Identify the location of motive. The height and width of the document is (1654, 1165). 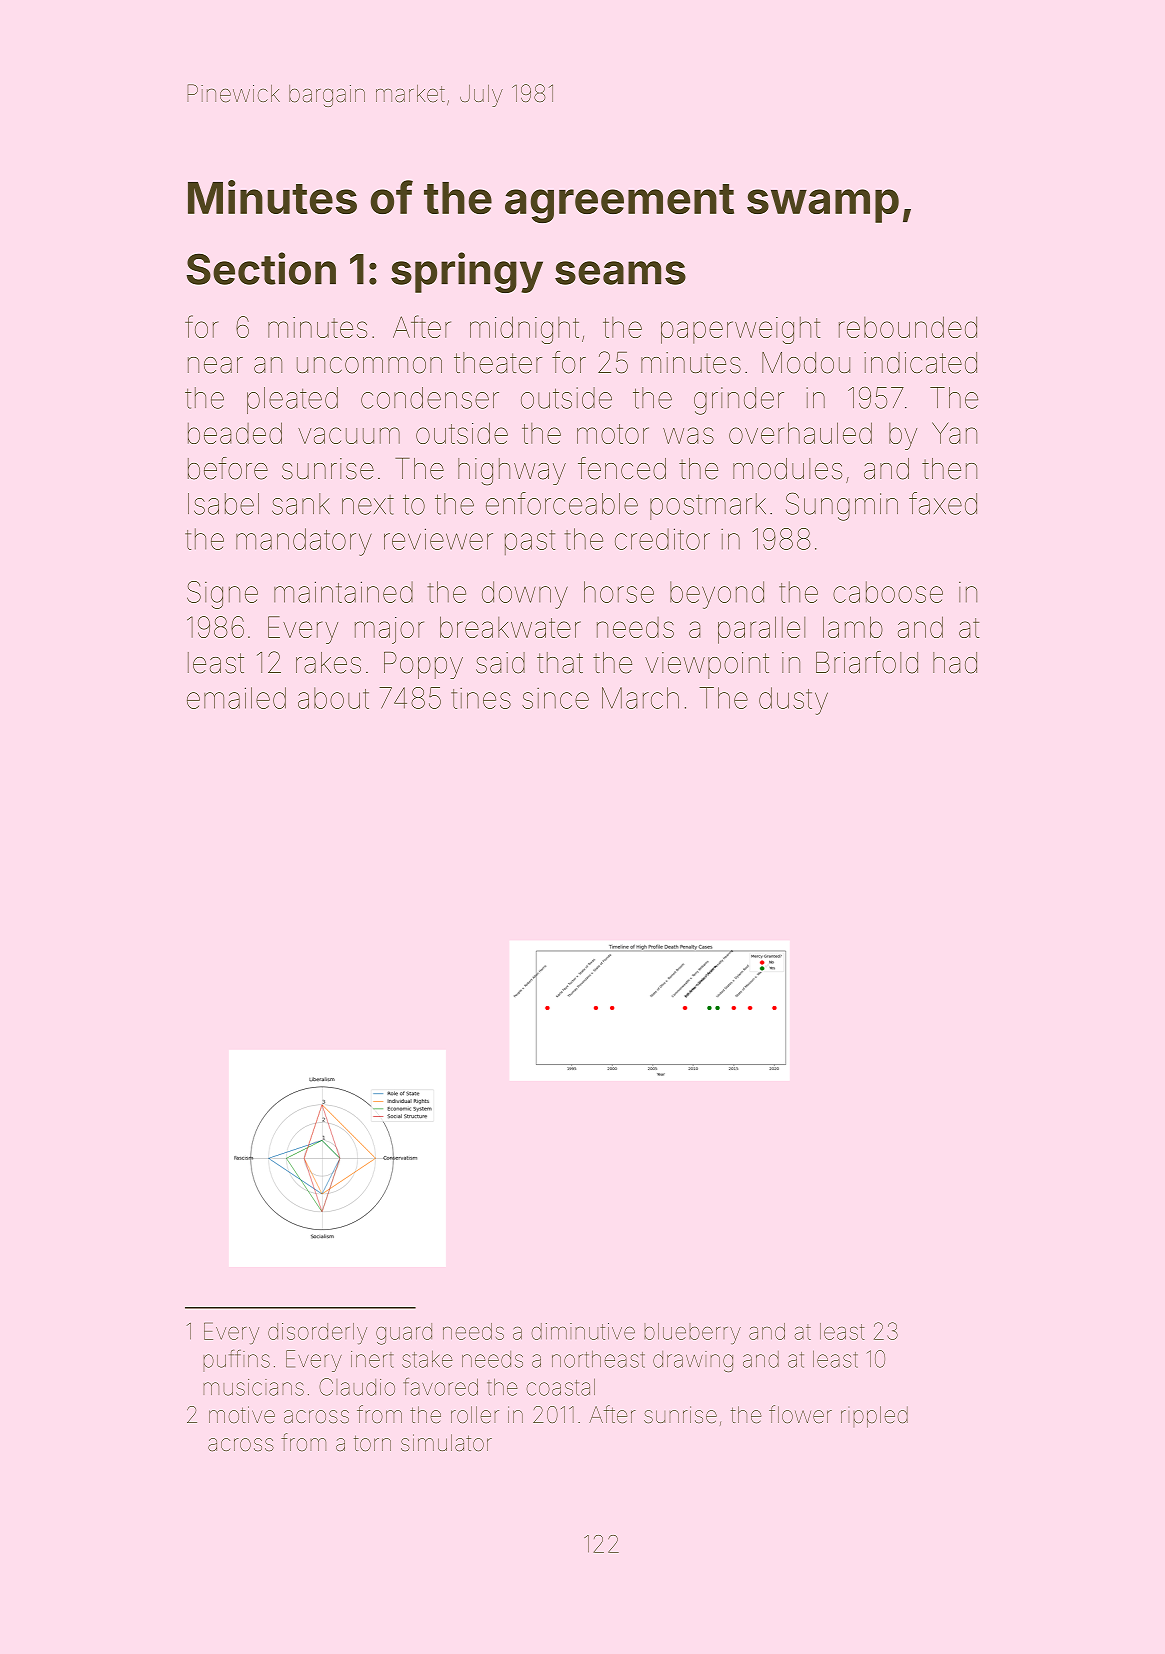
(242, 1414).
